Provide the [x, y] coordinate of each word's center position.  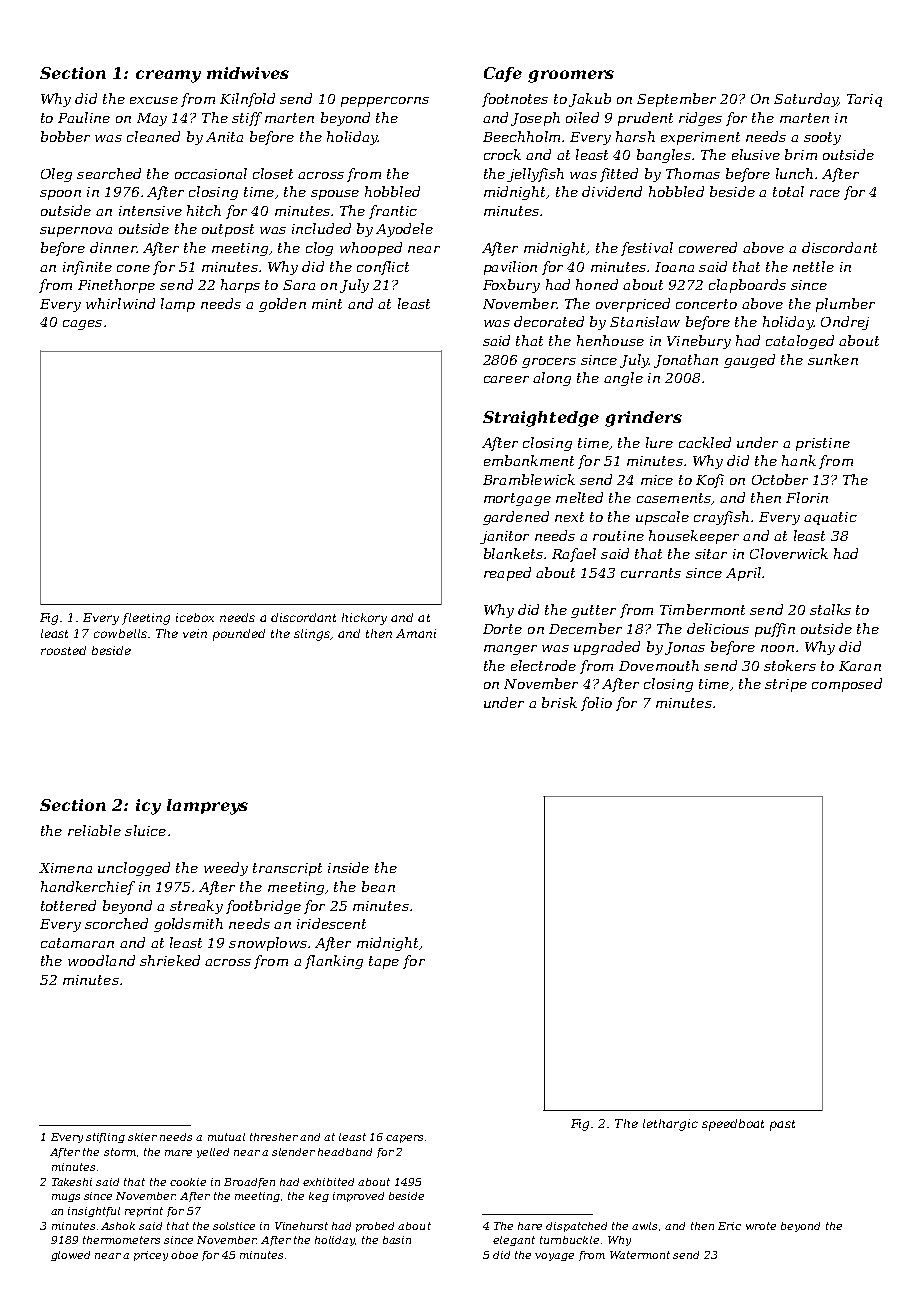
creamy [168, 76]
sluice [145, 830]
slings [312, 635]
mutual [226, 1137]
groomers [571, 76]
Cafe [503, 74]
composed [847, 685]
